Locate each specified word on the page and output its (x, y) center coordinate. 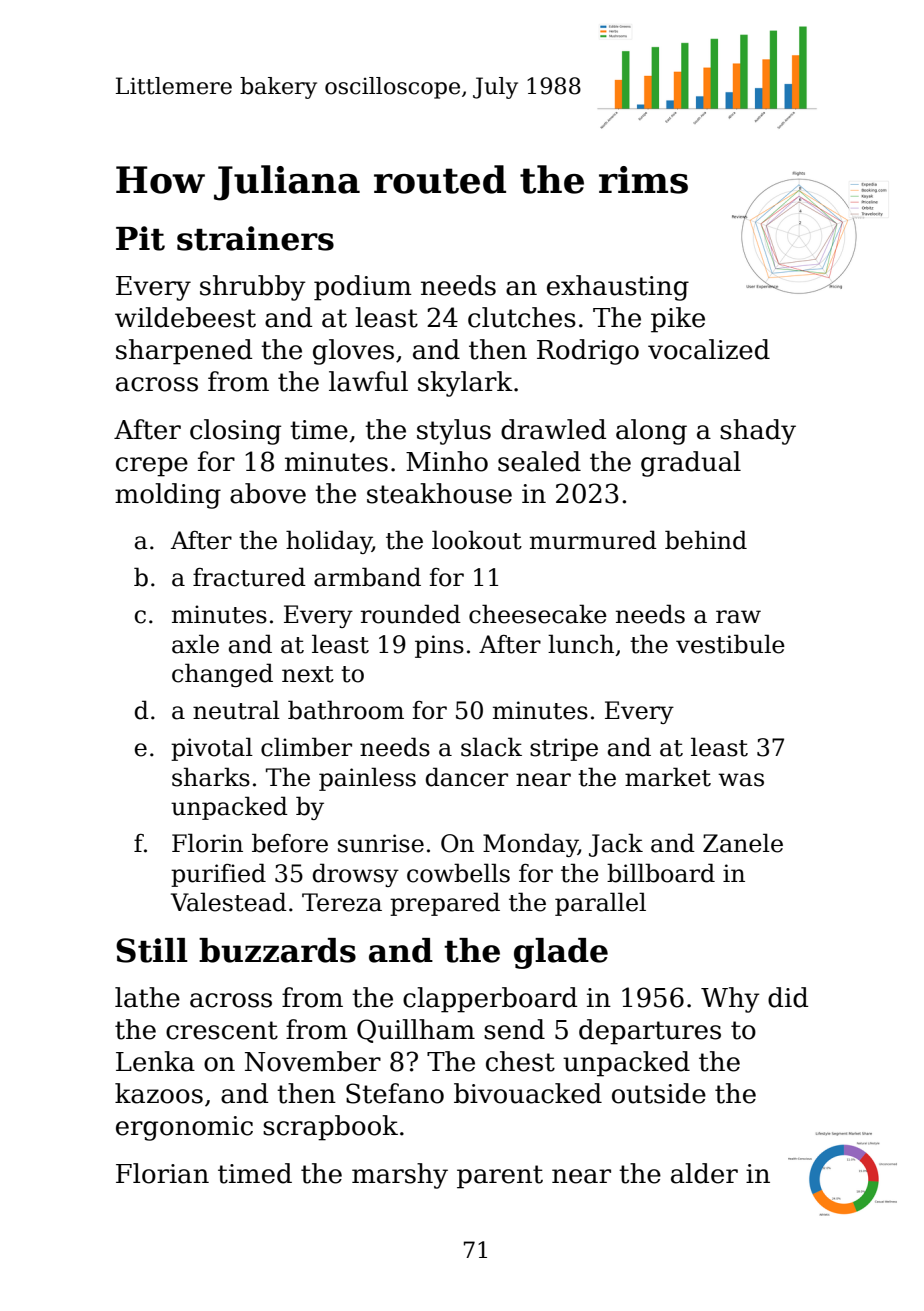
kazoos (159, 1093)
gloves (353, 352)
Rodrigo (588, 352)
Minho (447, 461)
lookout (477, 540)
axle (195, 644)
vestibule (730, 644)
